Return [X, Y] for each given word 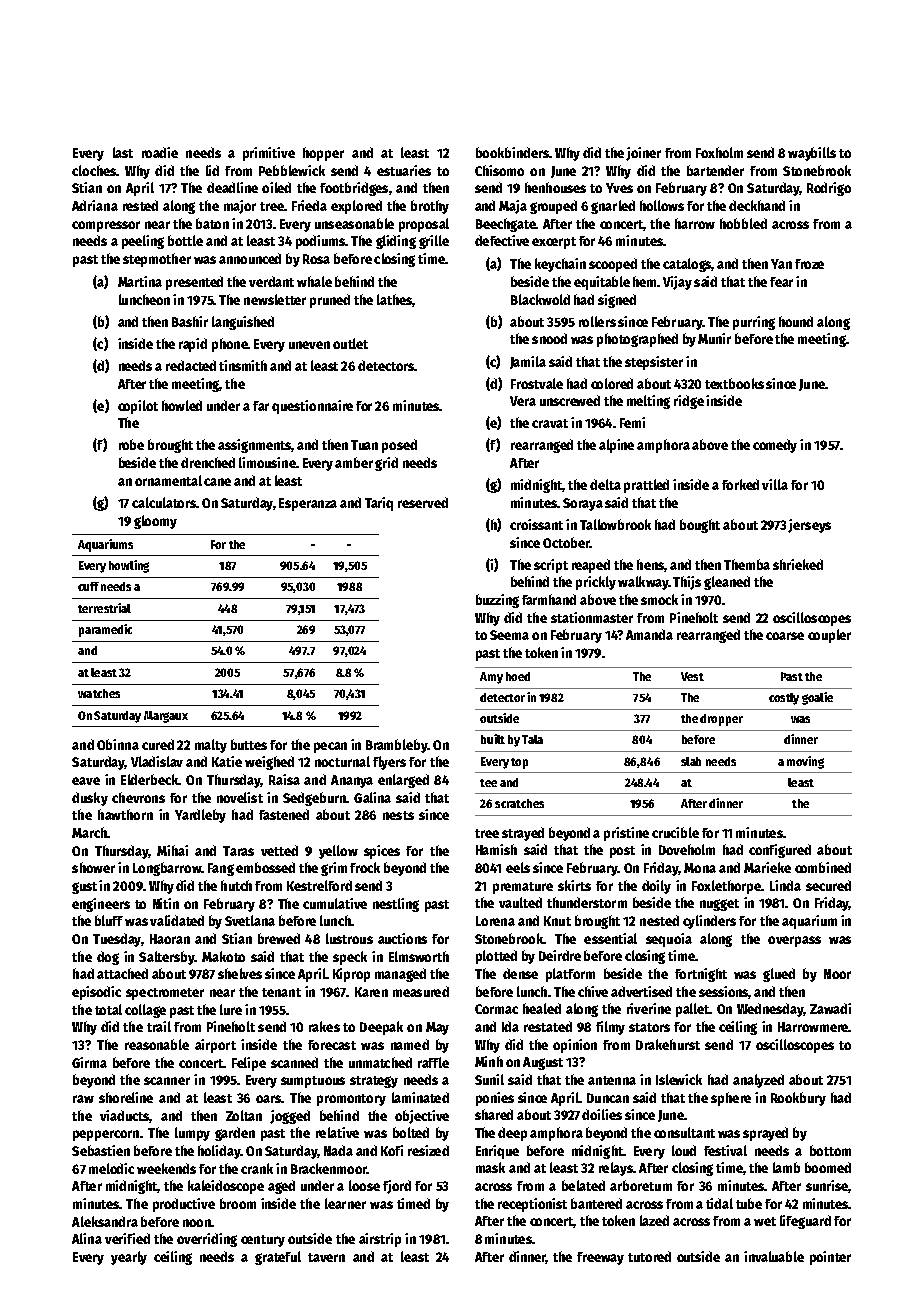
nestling [396, 905]
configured [780, 851]
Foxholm [719, 152]
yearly [129, 1258]
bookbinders [512, 152]
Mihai [172, 850]
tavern [326, 1257]
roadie [160, 152]
